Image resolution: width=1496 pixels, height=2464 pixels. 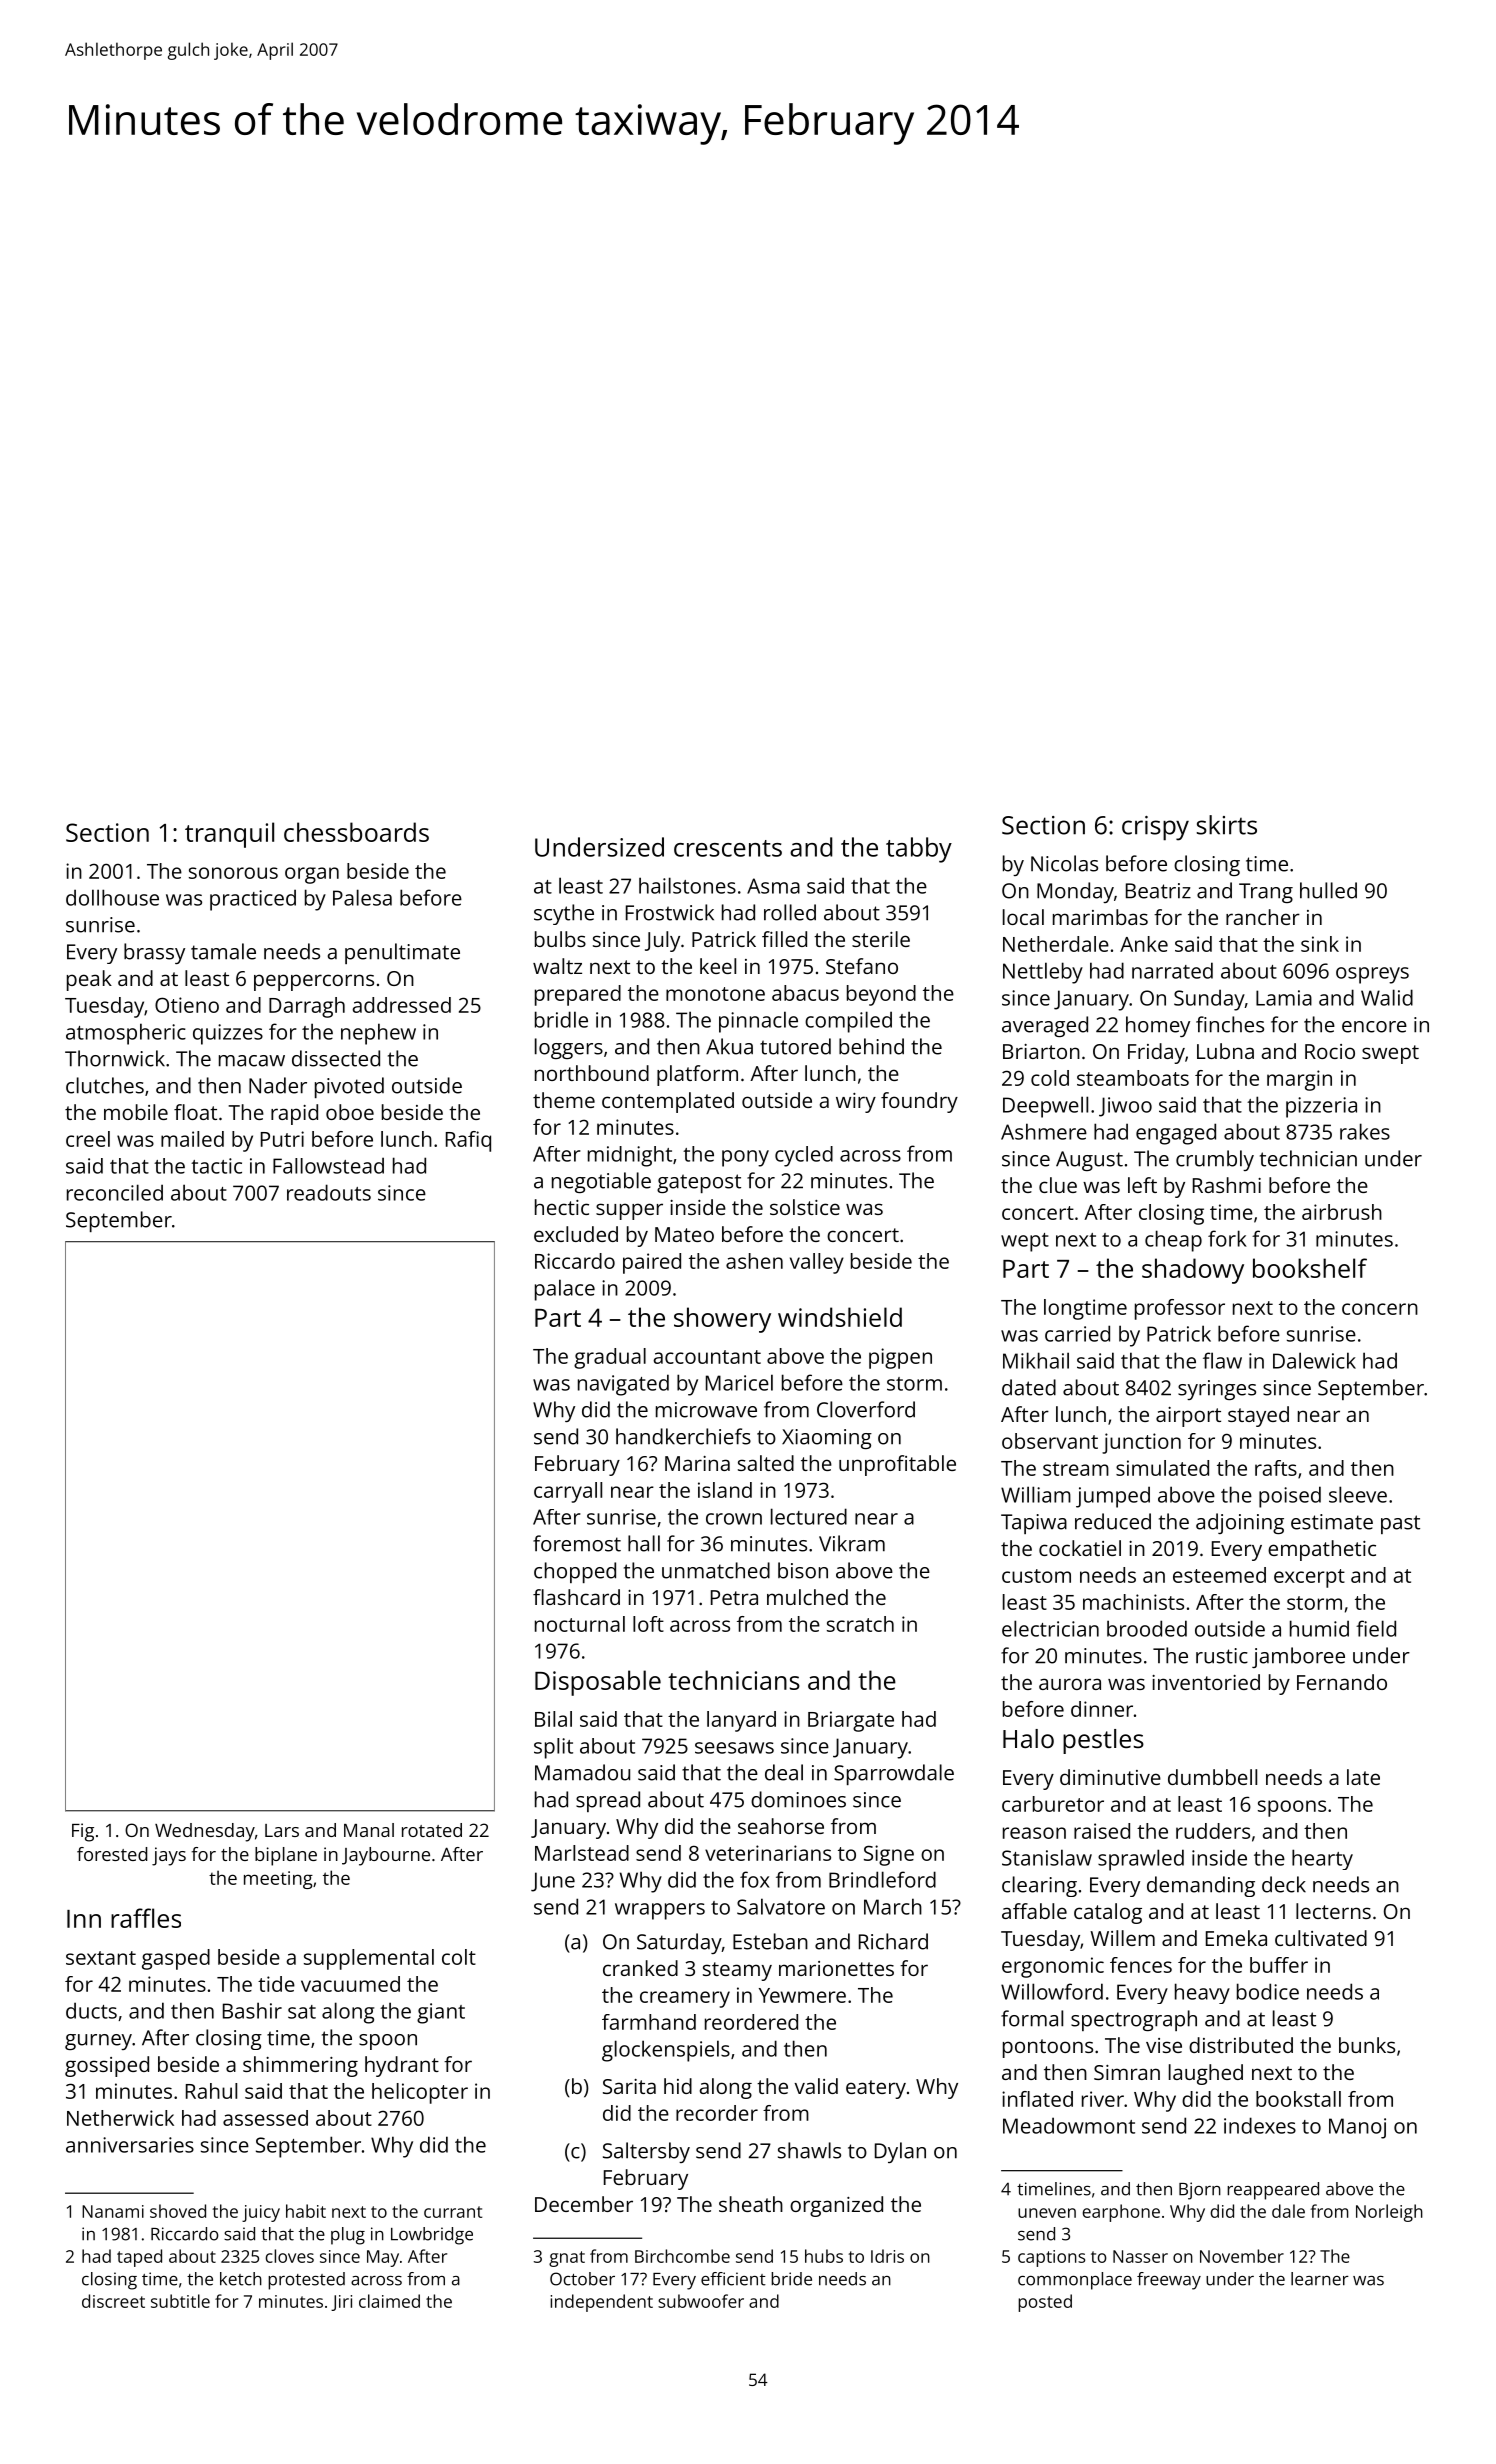 What do you see at coordinates (278, 1880) in the screenshot?
I see `meeting` at bounding box center [278, 1880].
